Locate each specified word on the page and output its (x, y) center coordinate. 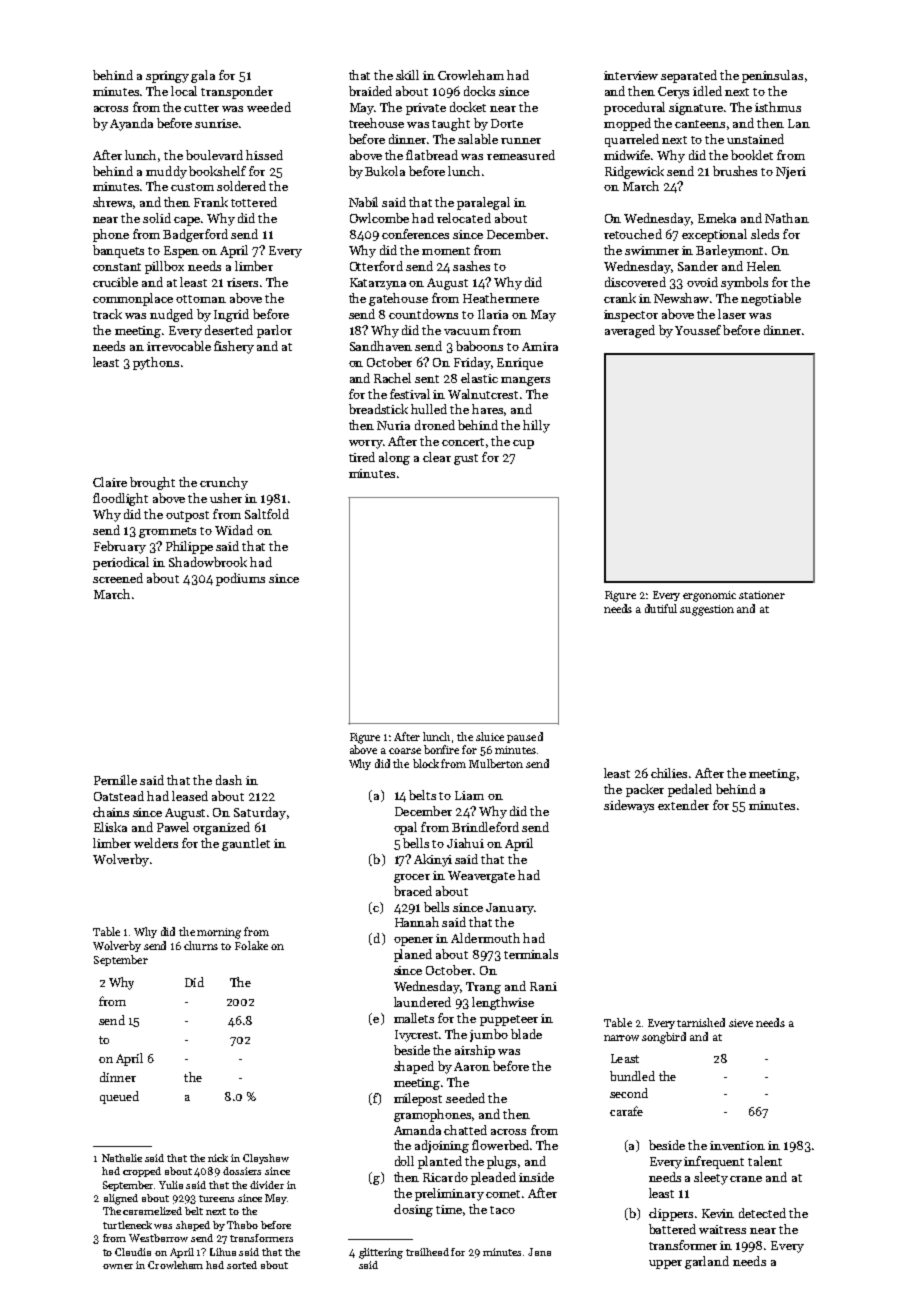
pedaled (690, 790)
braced (413, 891)
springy (167, 77)
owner (118, 1266)
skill (407, 75)
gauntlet (246, 844)
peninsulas (772, 76)
